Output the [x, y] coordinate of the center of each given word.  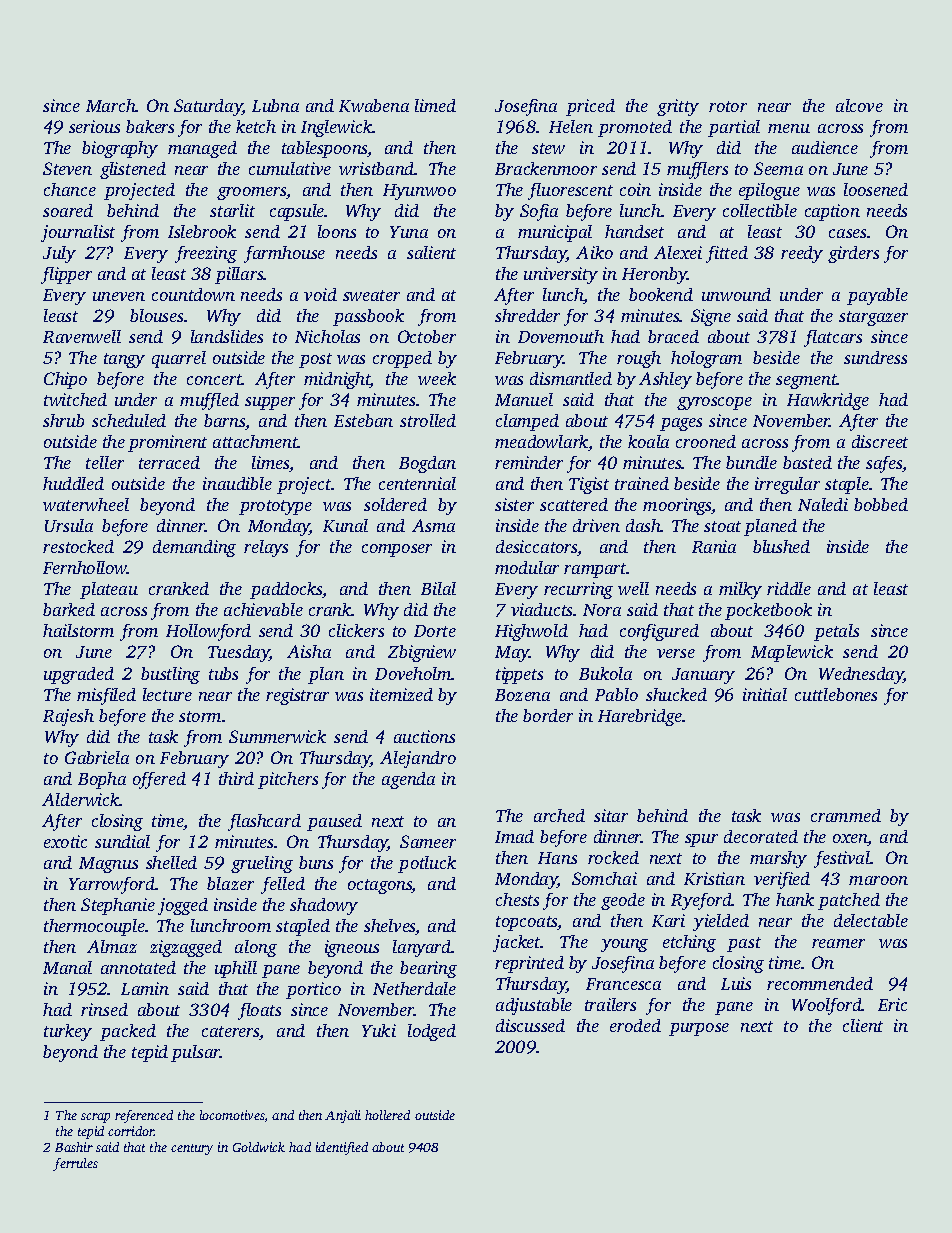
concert [214, 379]
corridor [131, 1131]
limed [435, 105]
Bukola [605, 673]
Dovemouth [561, 336]
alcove [859, 105]
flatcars [833, 338]
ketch [256, 126]
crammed [846, 815]
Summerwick [277, 736]
